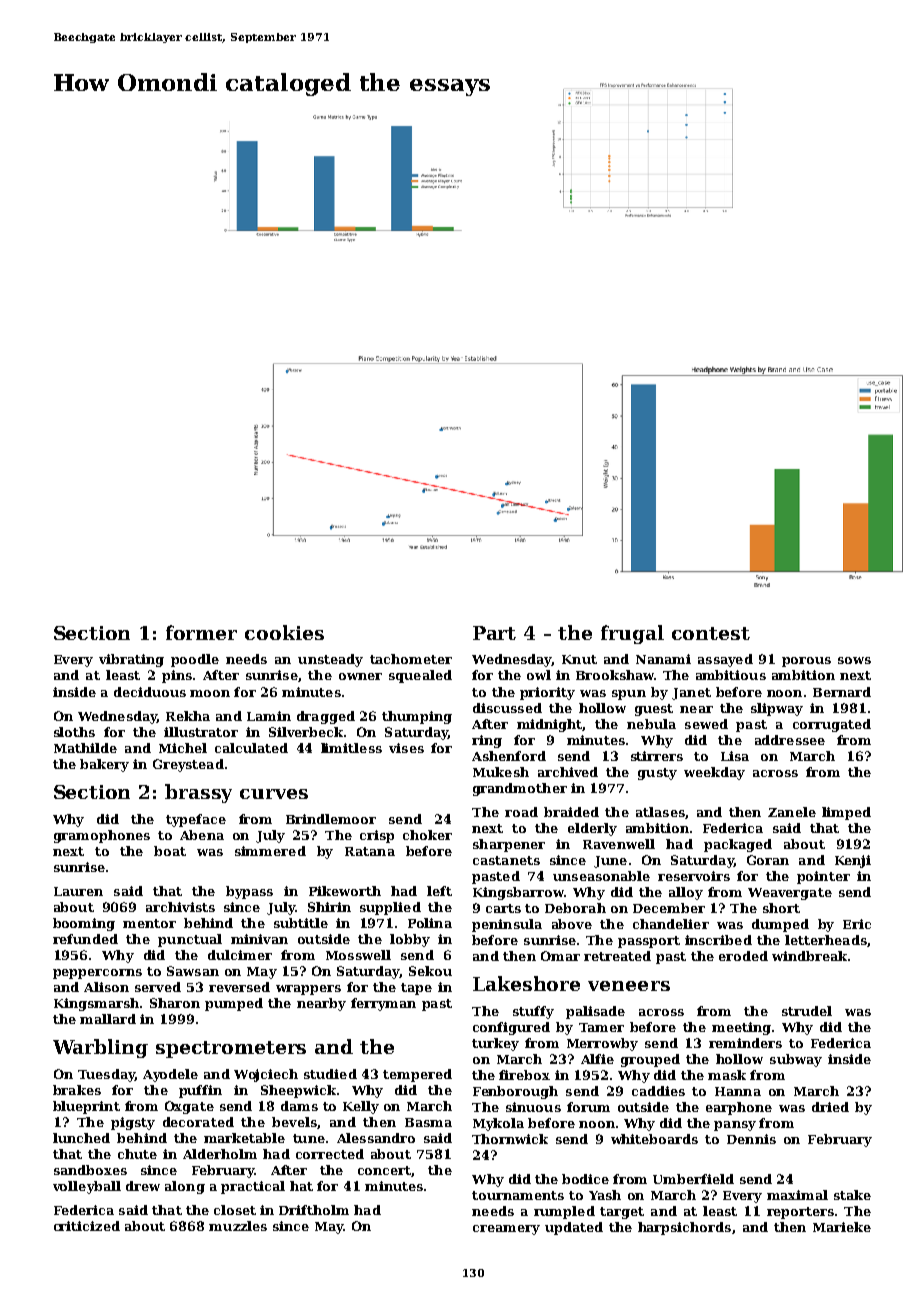 This document has width=924, height=1308. I want to click on mallard, so click(108, 1019).
